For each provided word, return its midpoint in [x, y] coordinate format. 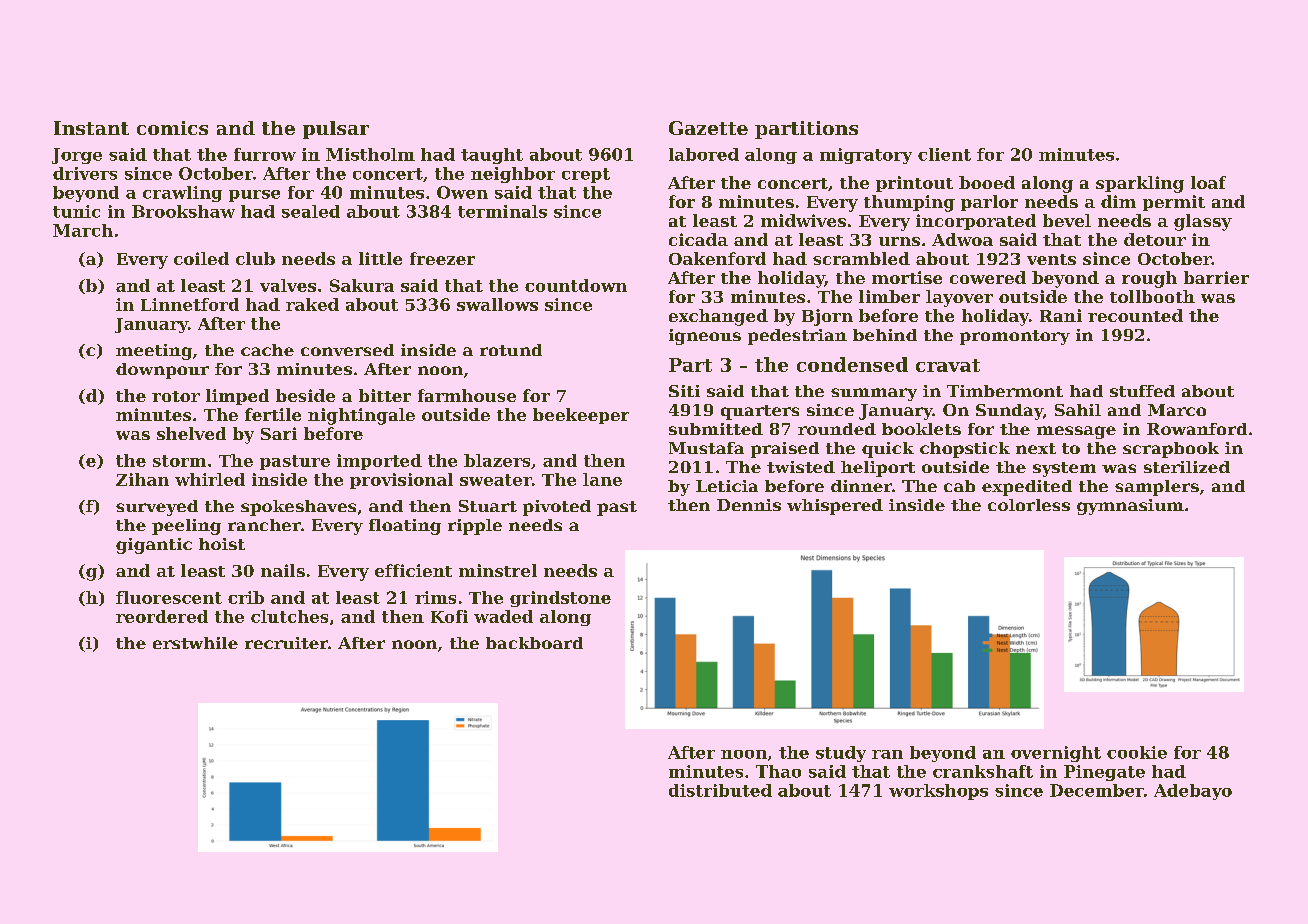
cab [959, 486]
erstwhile [195, 643]
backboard [534, 643]
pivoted [557, 508]
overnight [1056, 754]
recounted [1135, 315]
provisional [401, 481]
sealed [311, 211]
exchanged [718, 317]
